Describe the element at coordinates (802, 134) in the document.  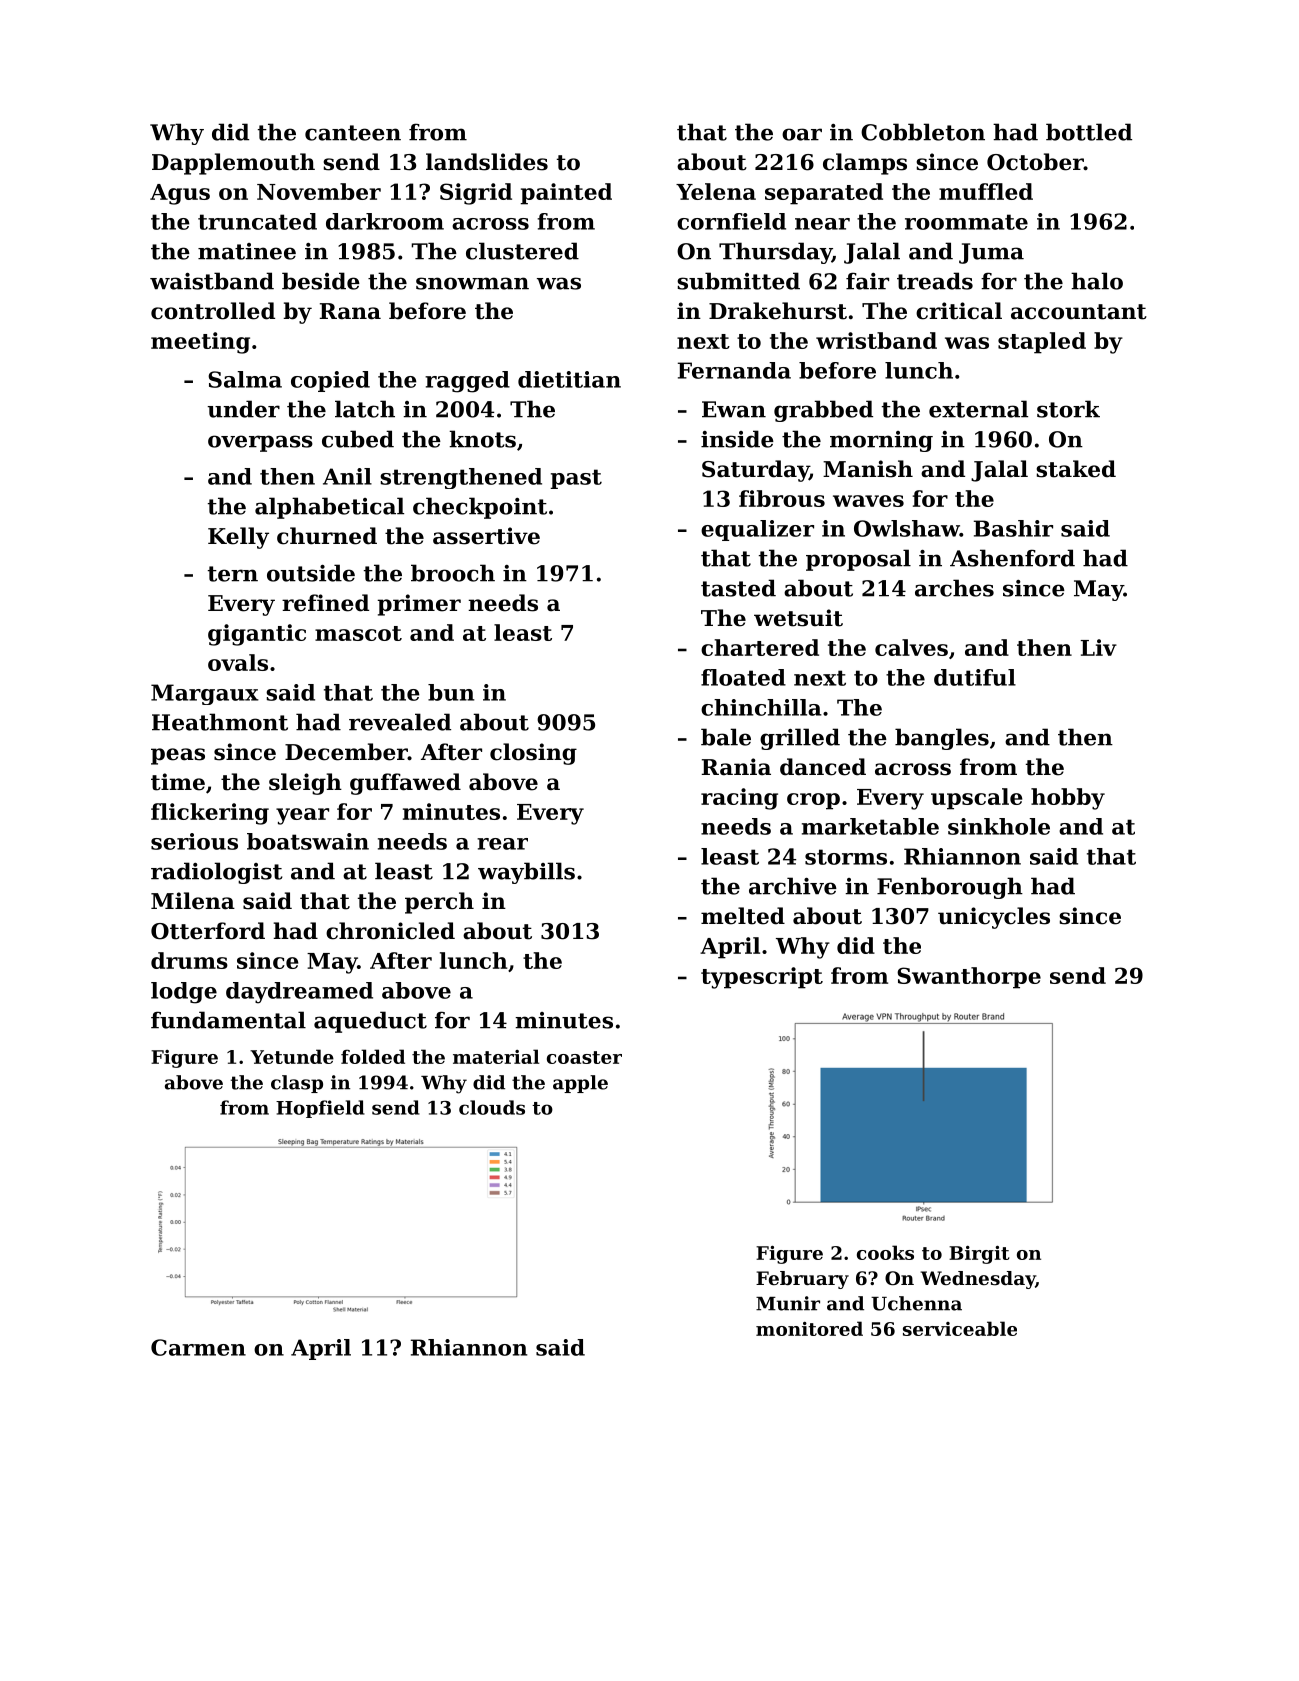
I see `oar` at that location.
